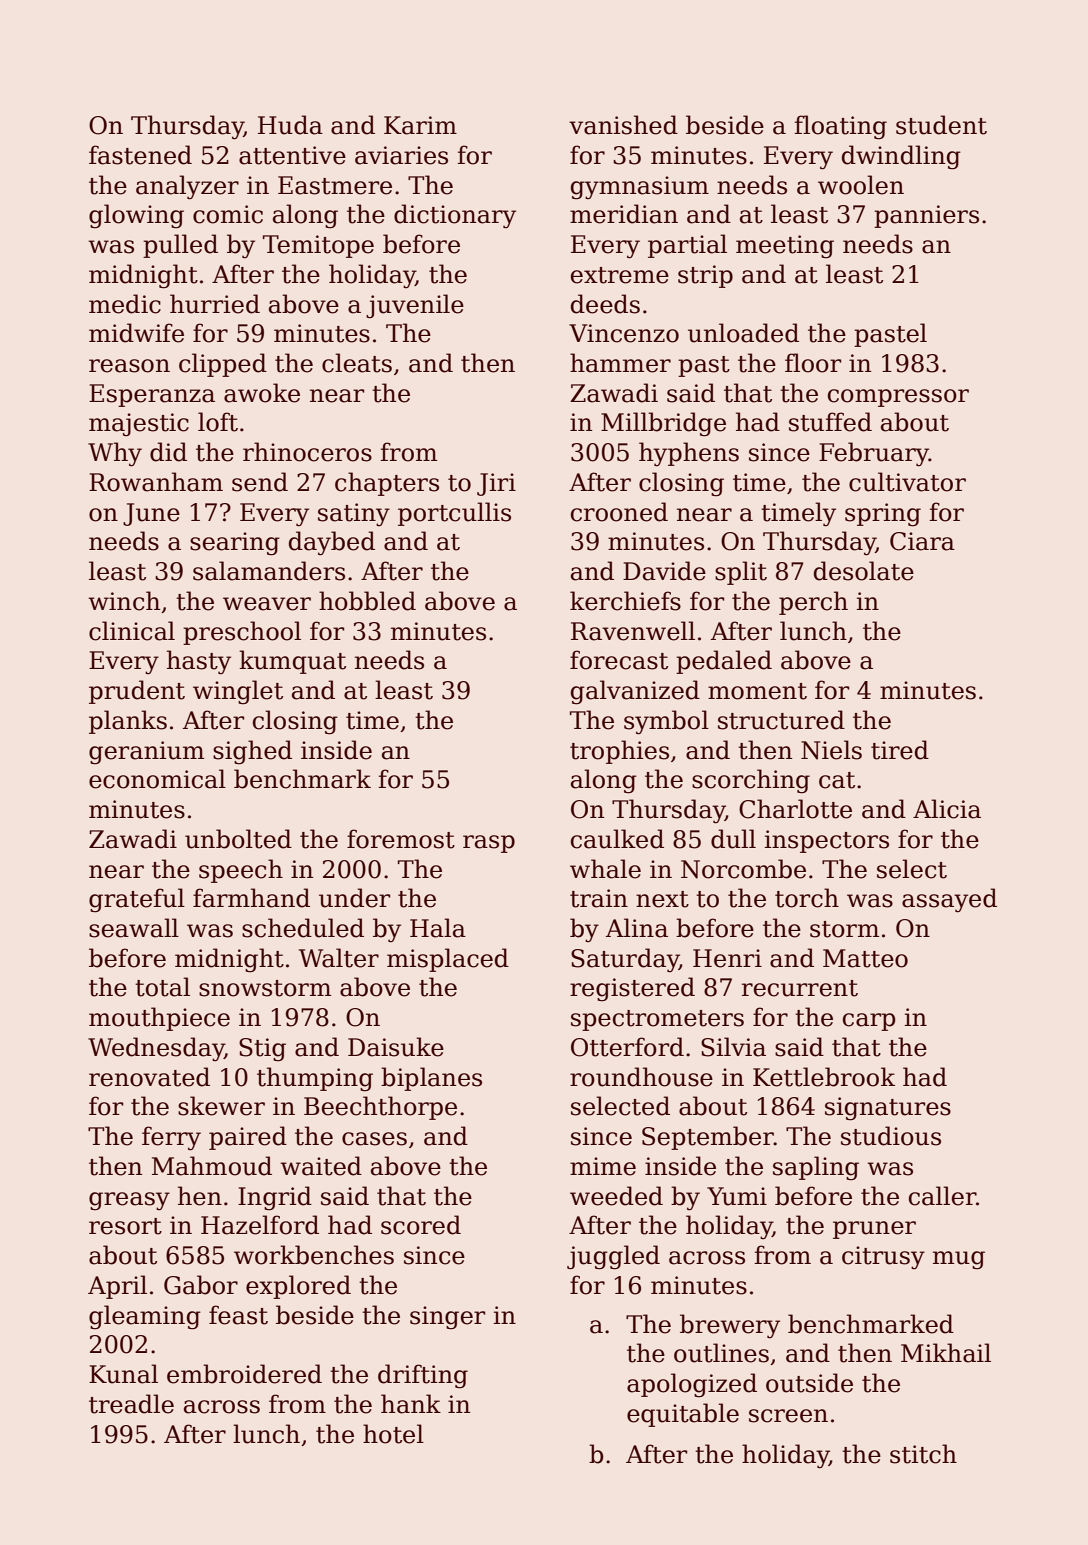 This screenshot has width=1088, height=1545. Describe the element at coordinates (125, 1226) in the screenshot. I see `resort` at that location.
